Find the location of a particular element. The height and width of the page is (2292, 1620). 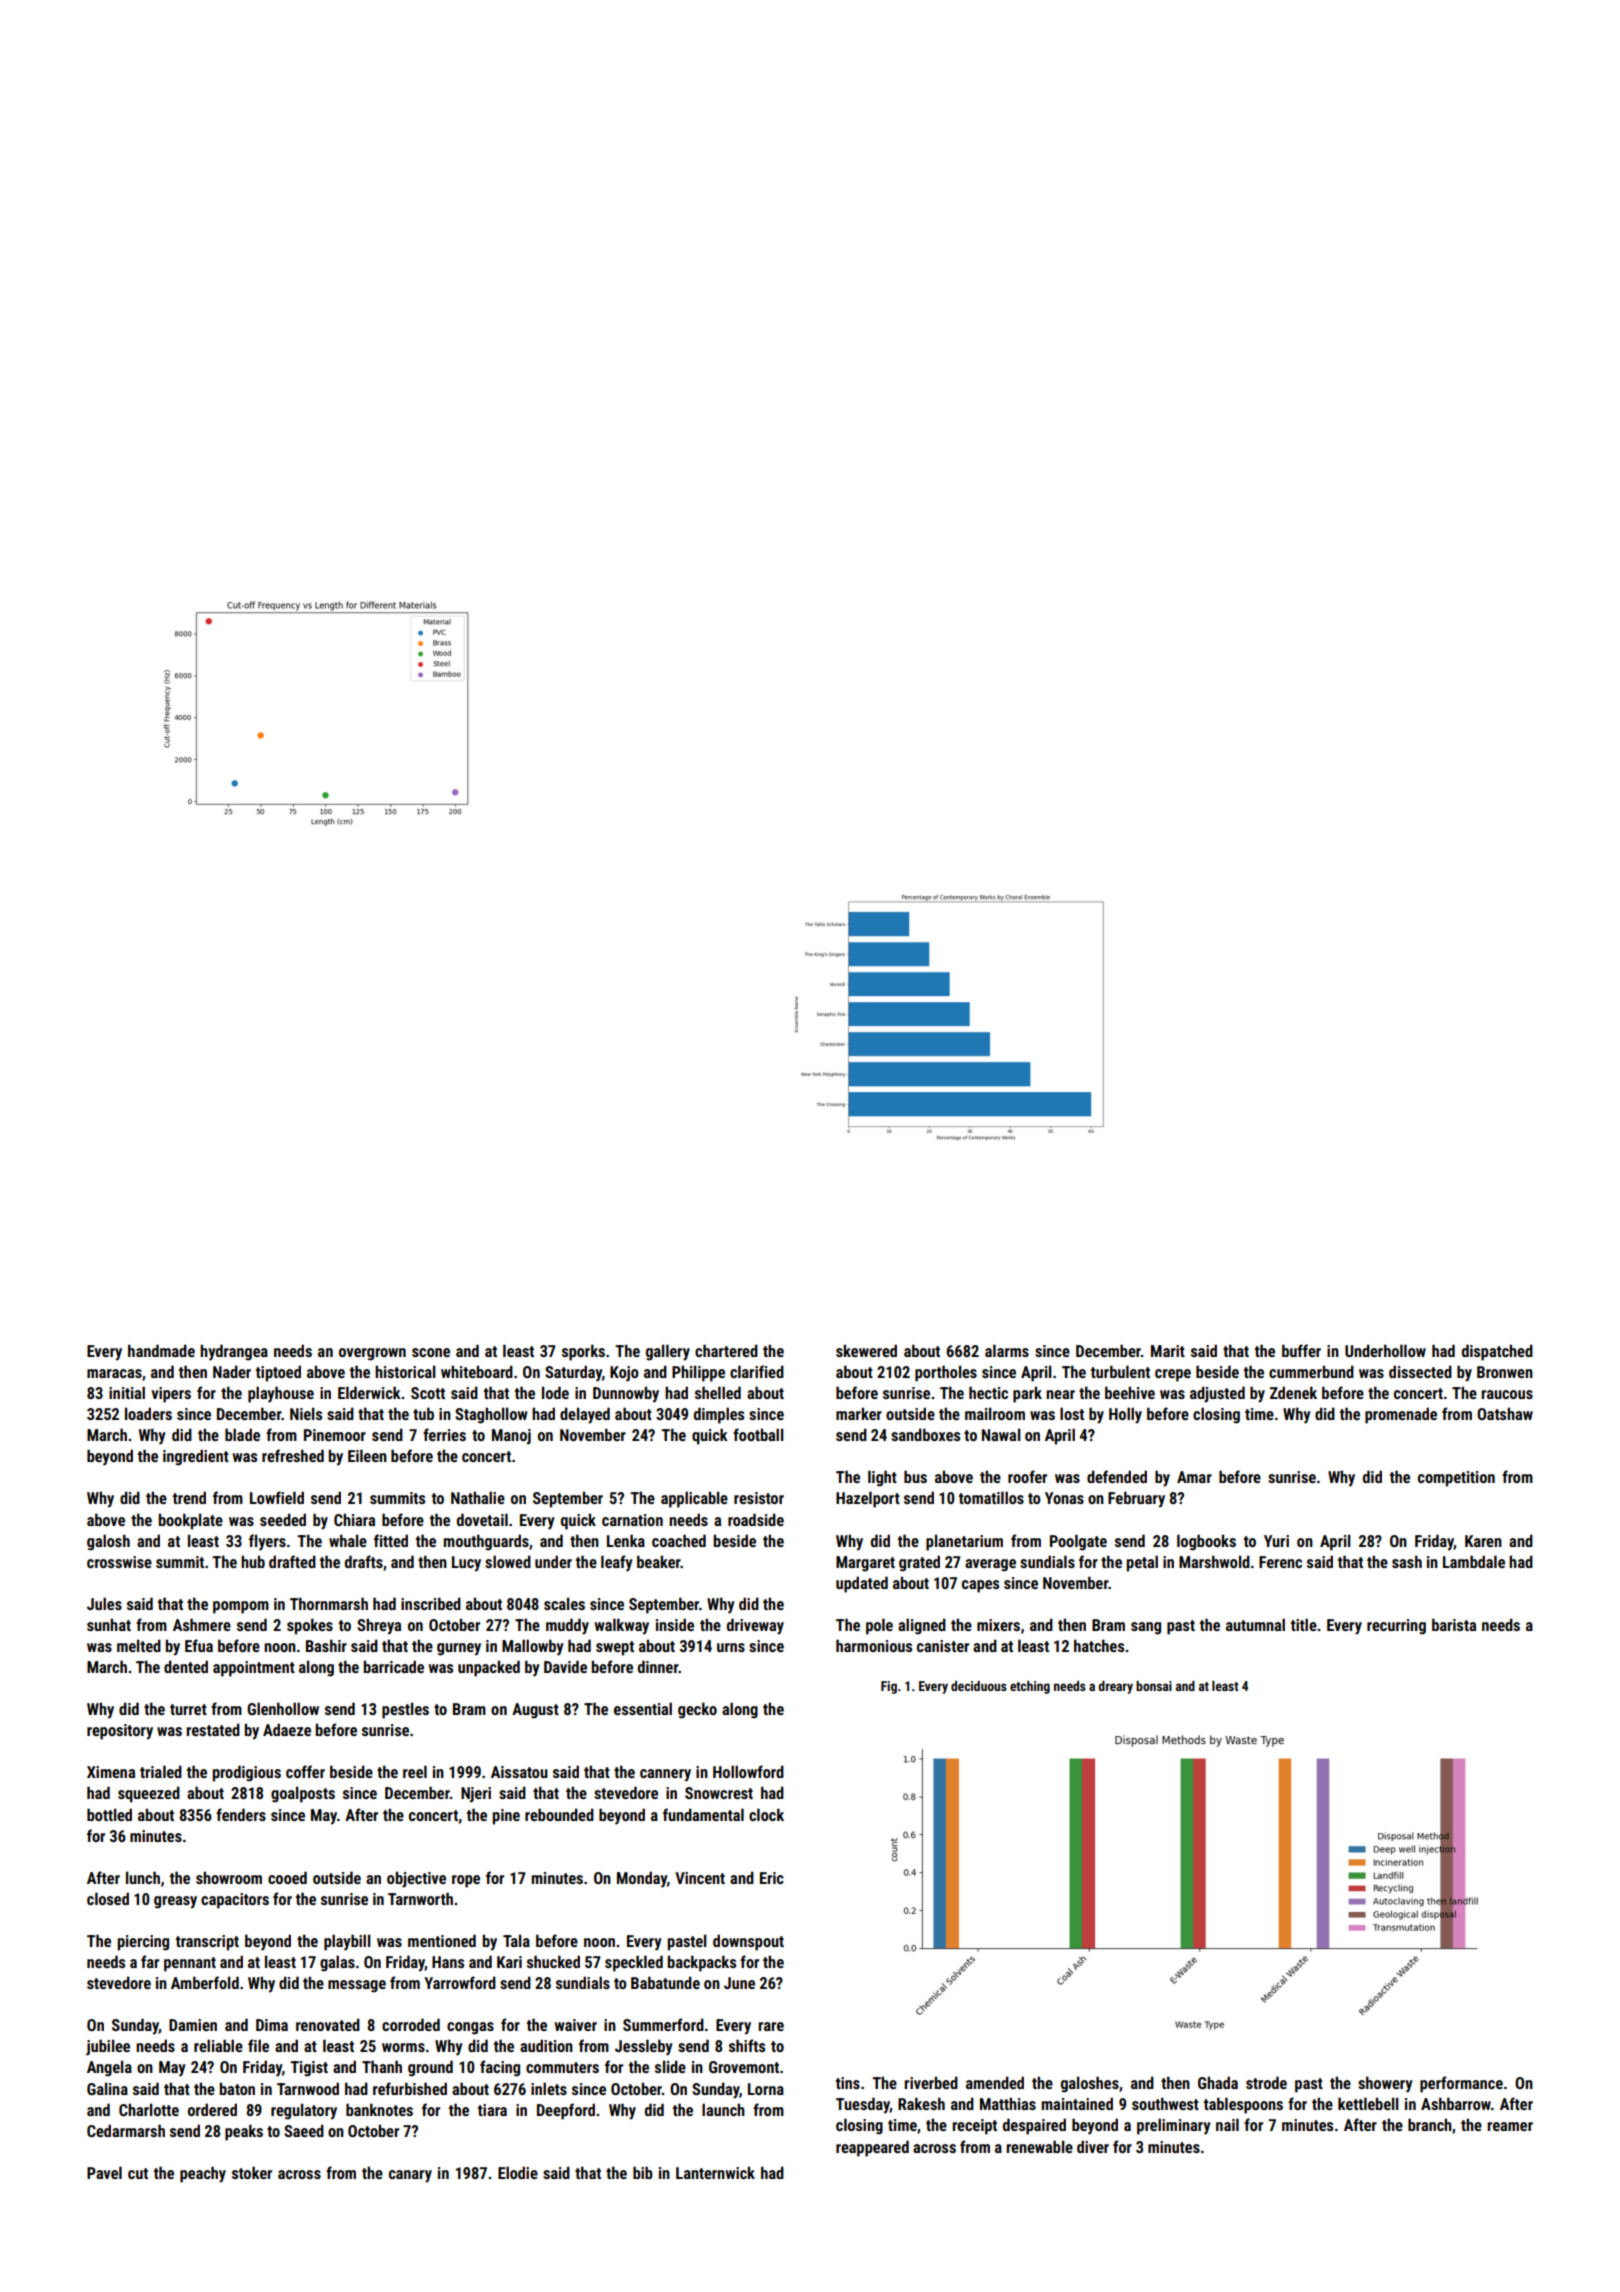

bonsai is located at coordinates (1154, 1686).
